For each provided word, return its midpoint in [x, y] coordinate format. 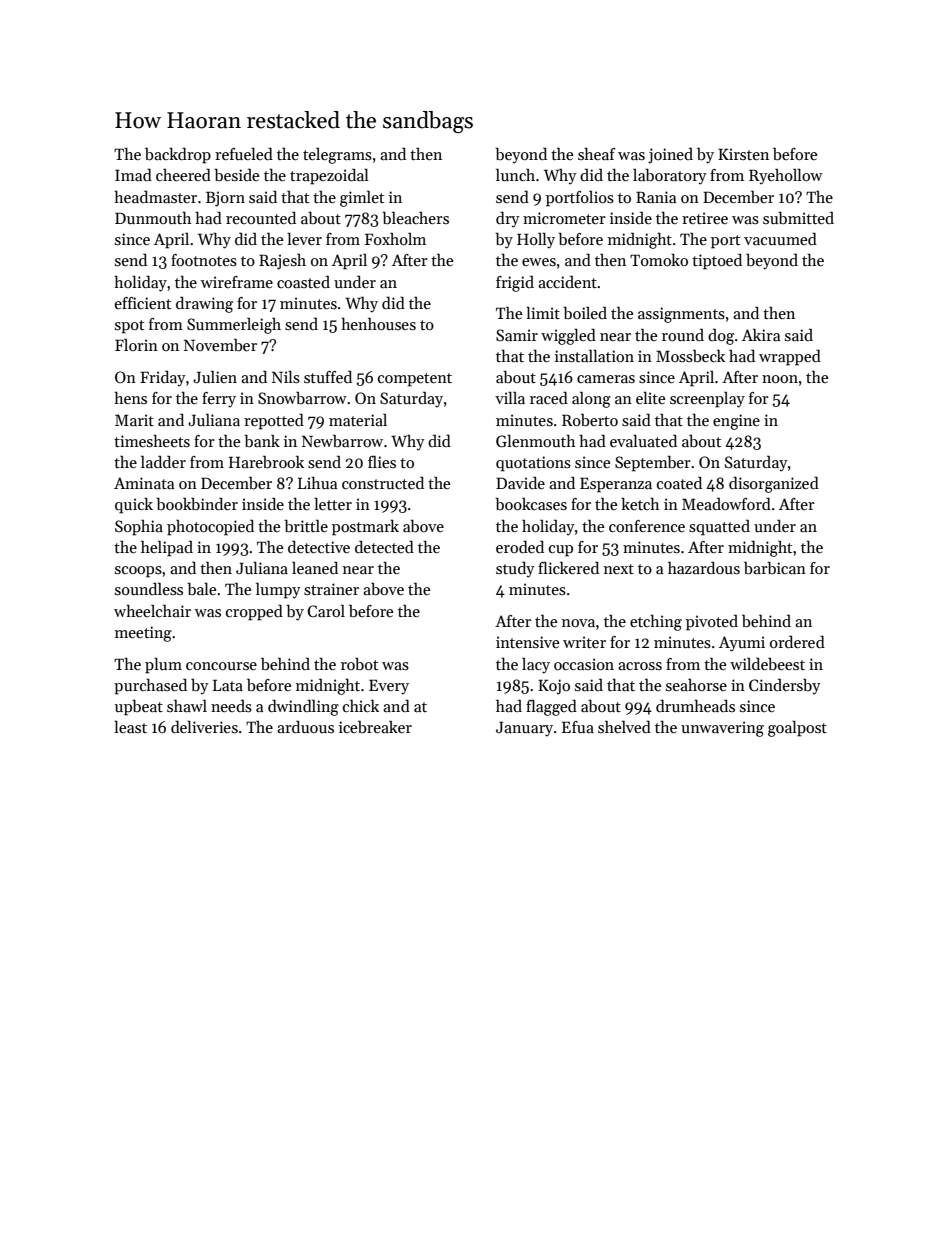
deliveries [204, 727]
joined [670, 156]
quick [134, 506]
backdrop [178, 156]
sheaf [596, 154]
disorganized [774, 485]
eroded [520, 546]
